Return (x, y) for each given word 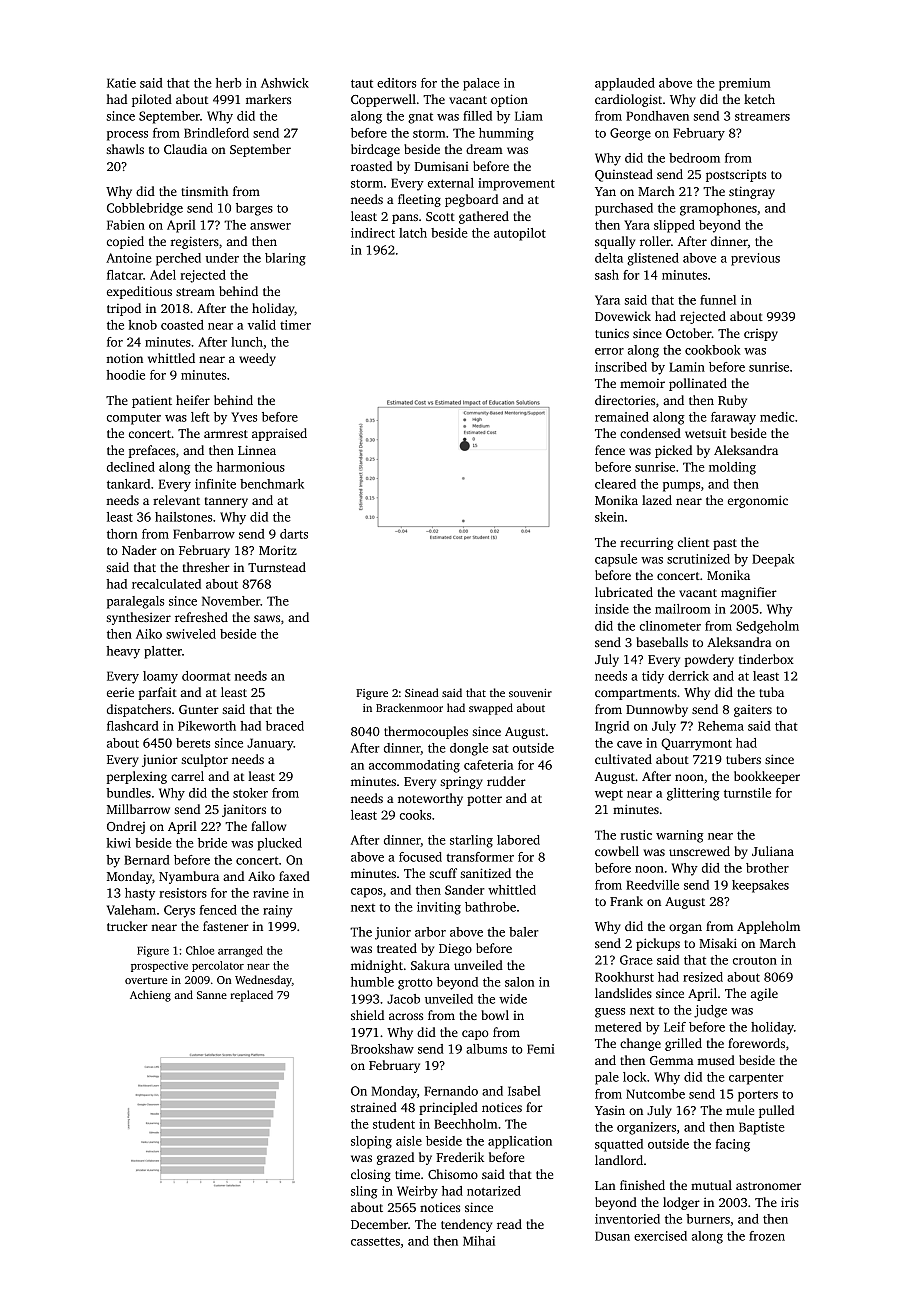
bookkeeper (767, 777)
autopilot (520, 234)
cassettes (375, 1241)
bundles (128, 793)
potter (484, 800)
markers (268, 99)
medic (777, 417)
